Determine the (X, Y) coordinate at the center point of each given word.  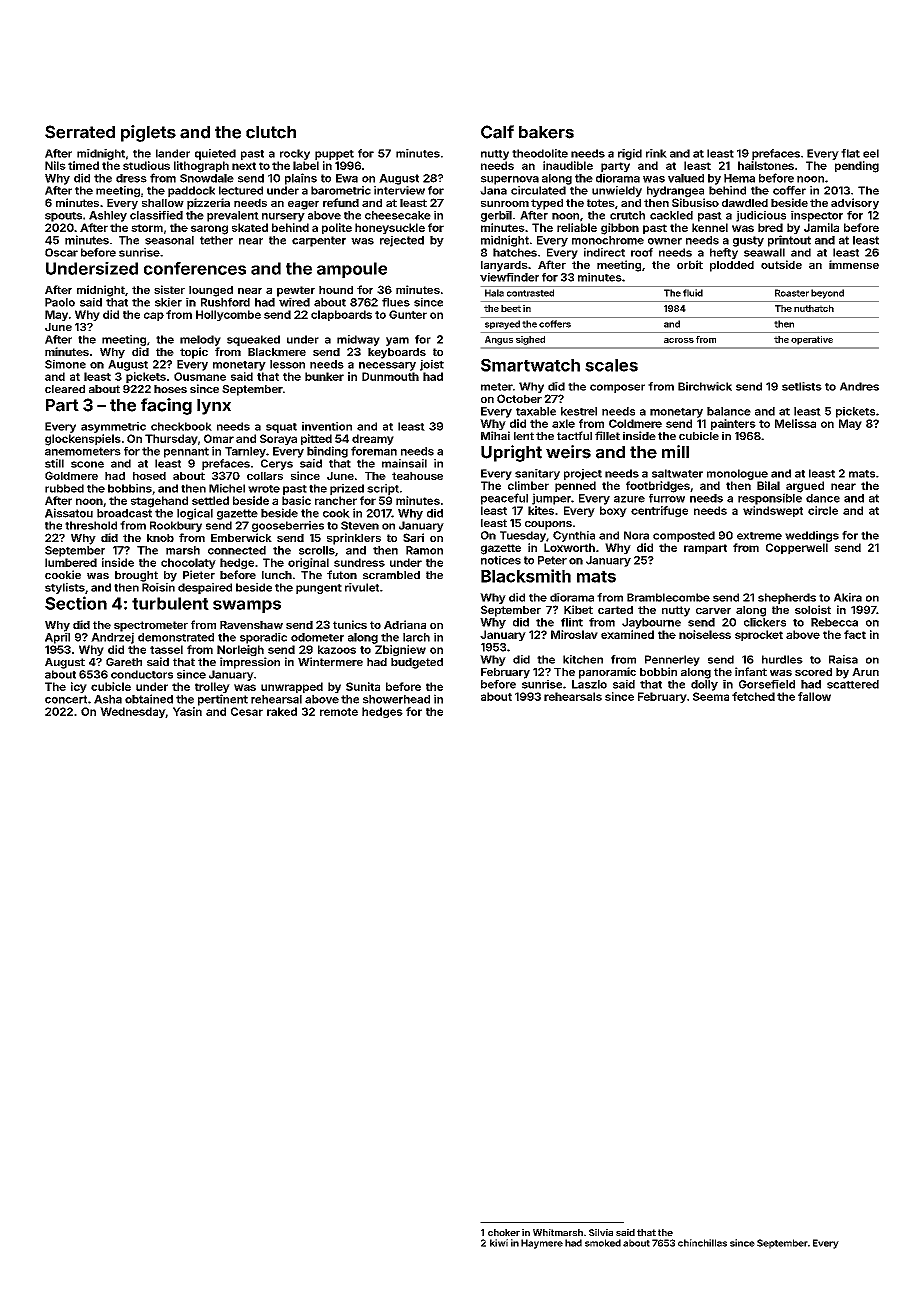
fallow (814, 696)
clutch (271, 132)
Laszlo (589, 684)
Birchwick (705, 386)
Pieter (199, 574)
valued (686, 178)
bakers (546, 132)
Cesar (247, 711)
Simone (65, 364)
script (383, 489)
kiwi (499, 1243)
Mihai (495, 435)
